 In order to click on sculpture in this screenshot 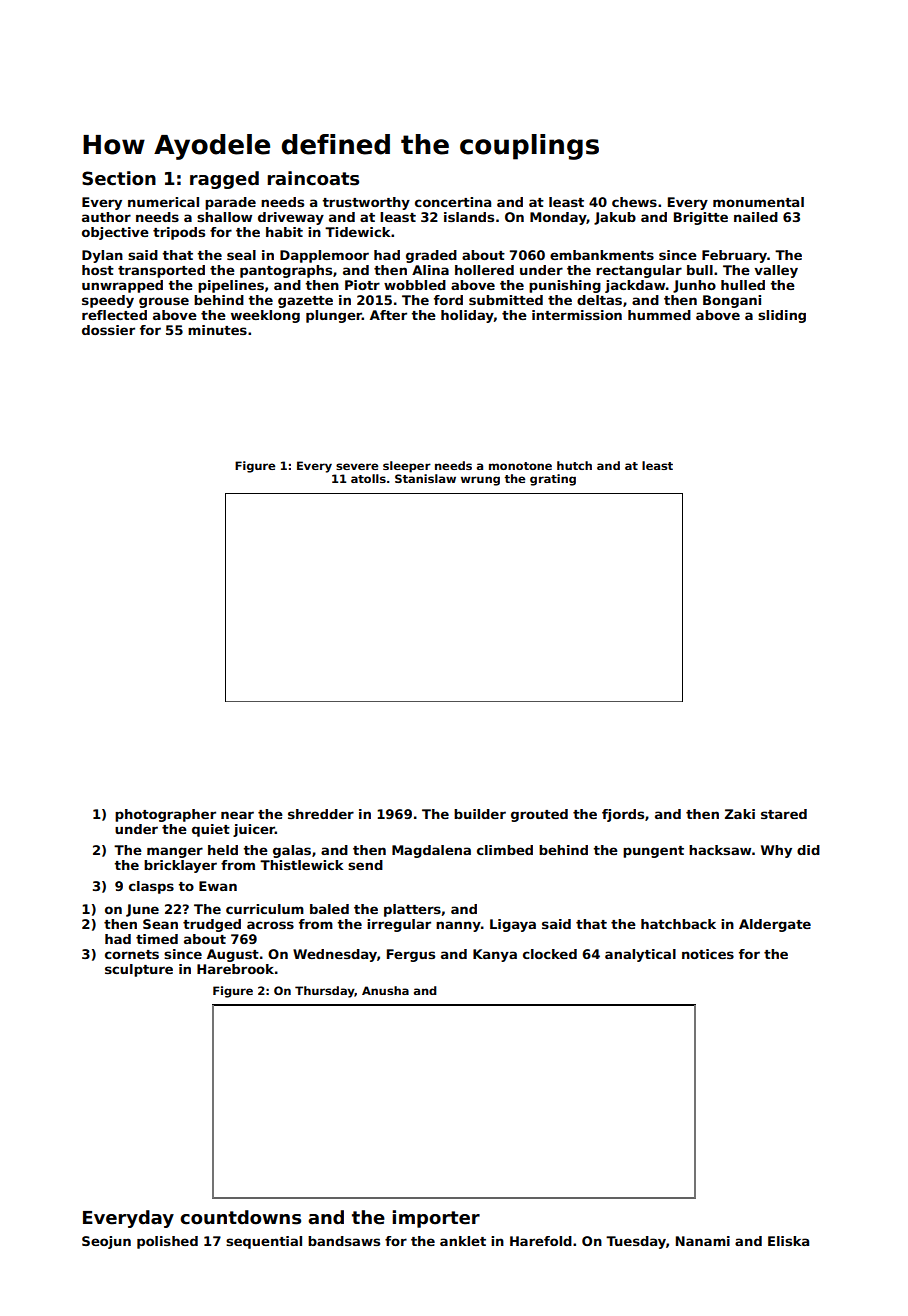, I will do `click(139, 970)`.
